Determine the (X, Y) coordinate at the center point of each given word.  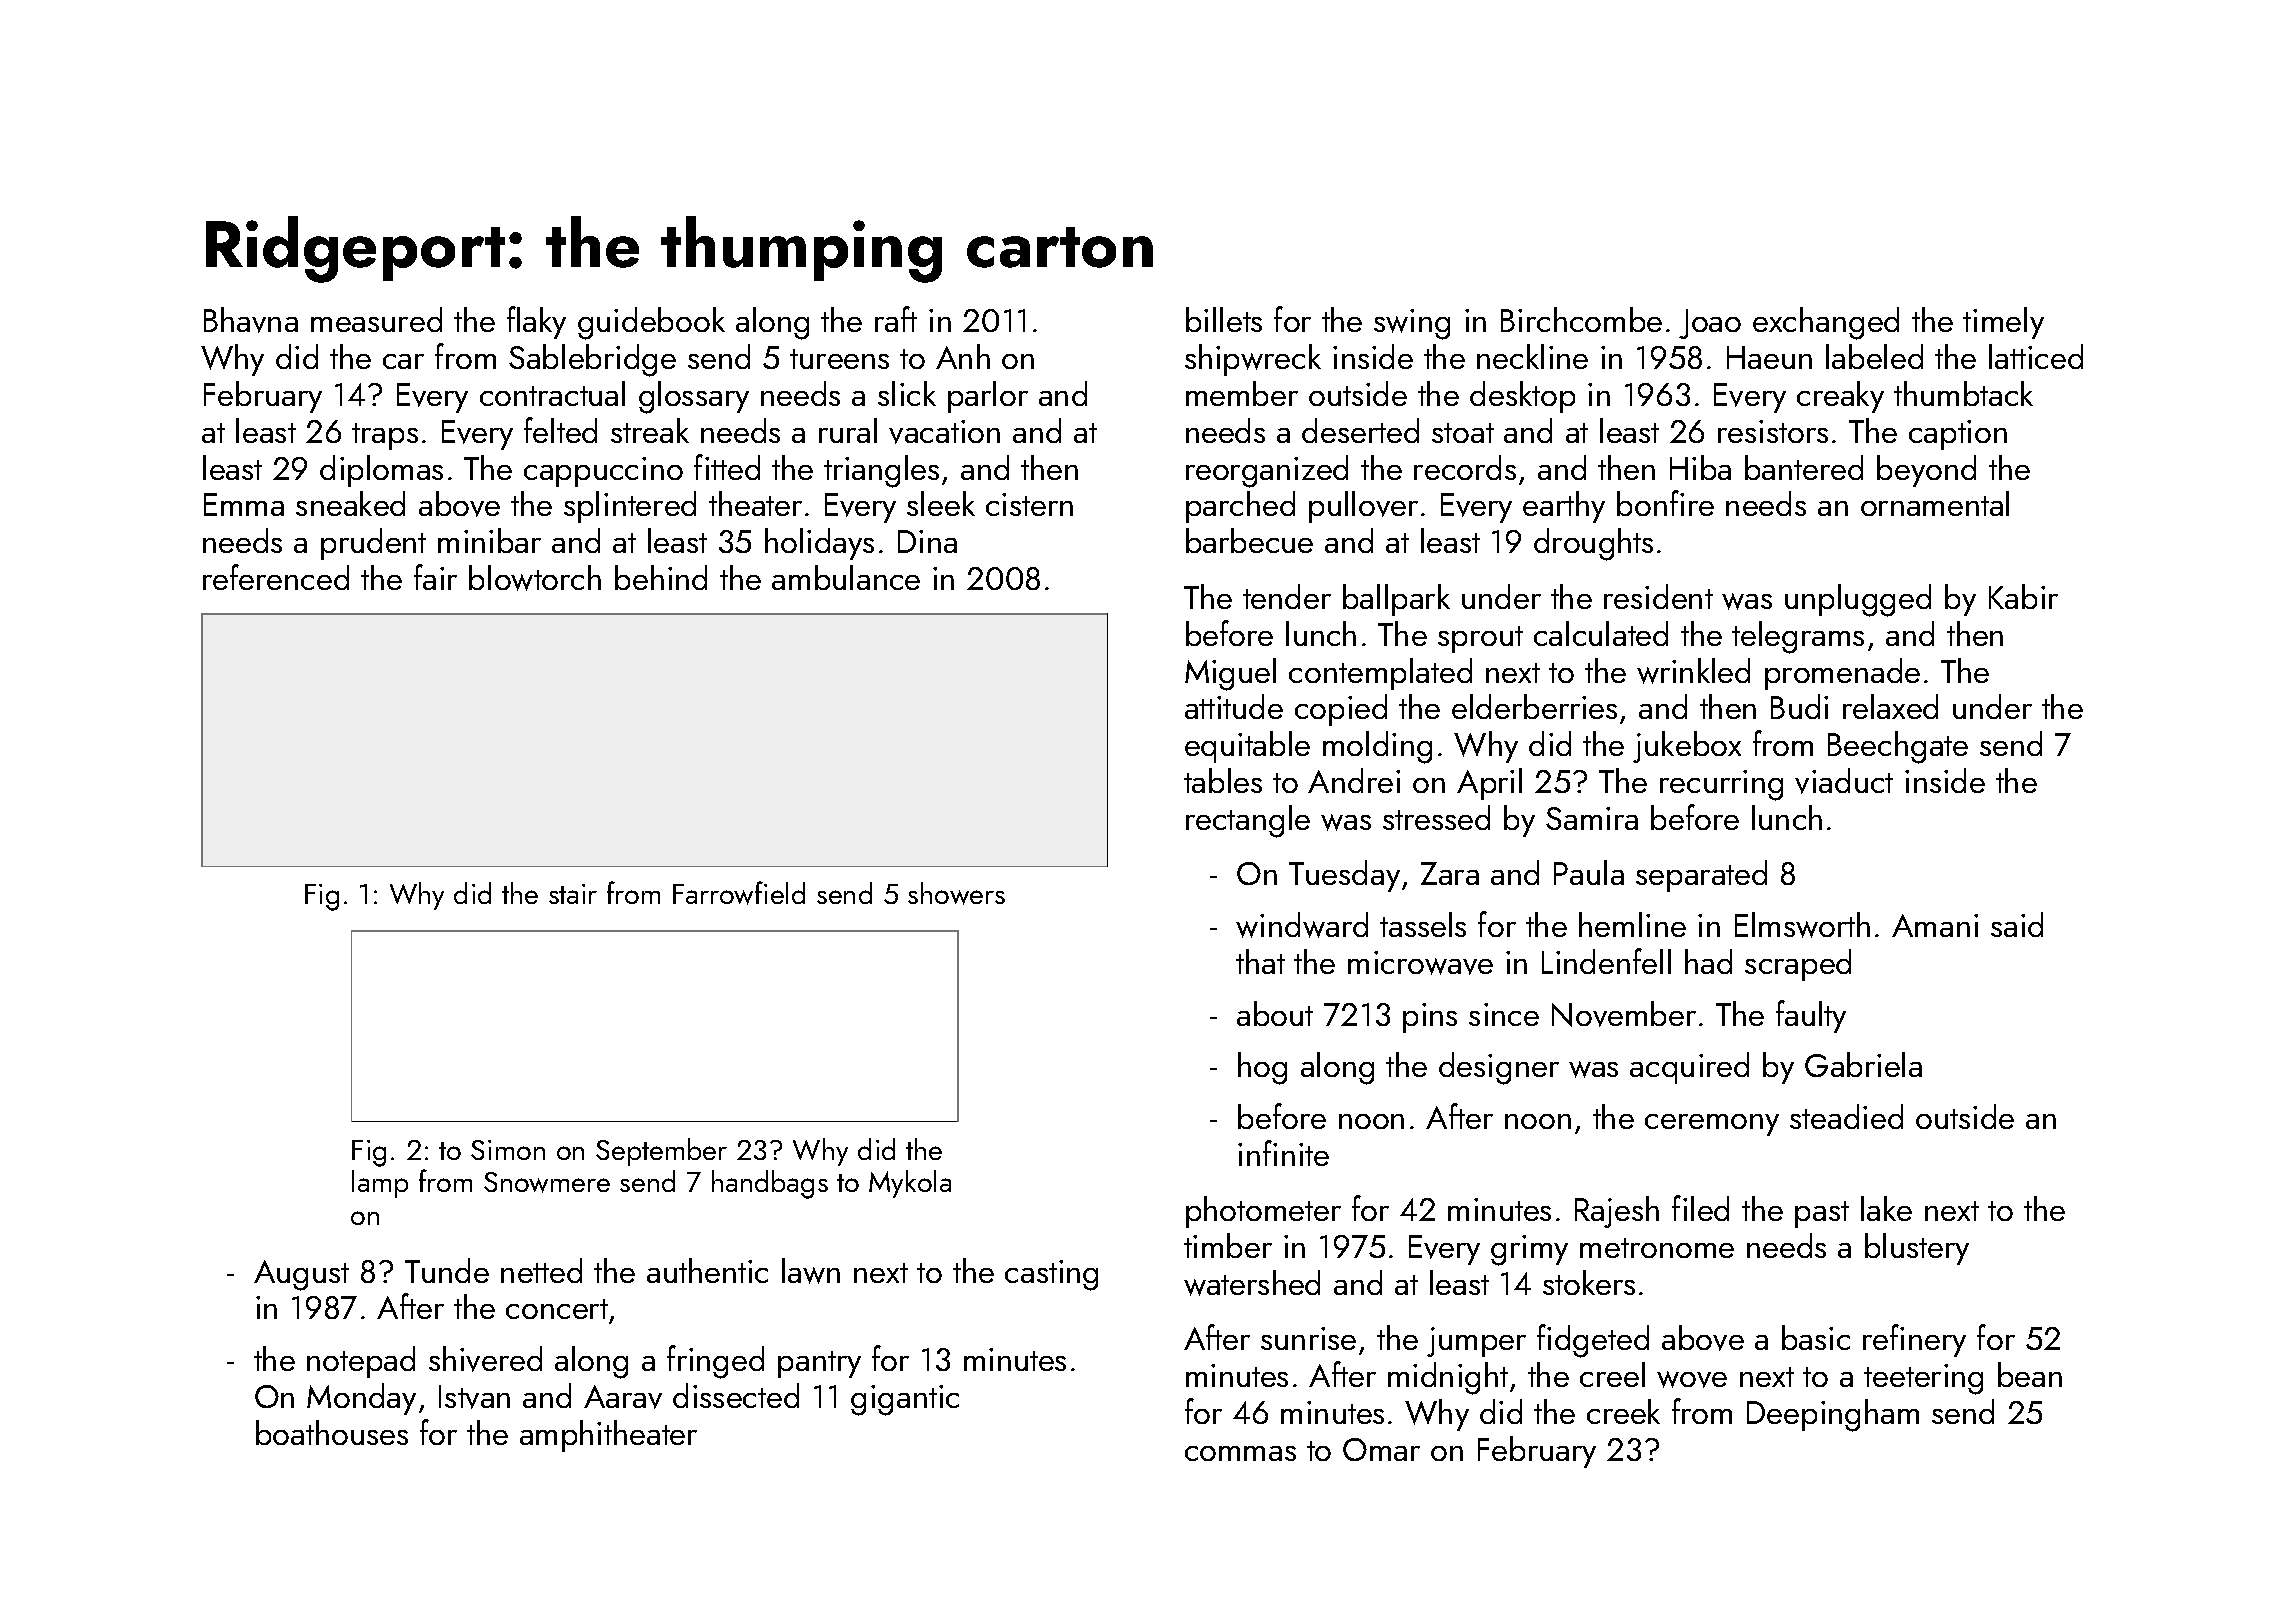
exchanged (1826, 323)
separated (1701, 876)
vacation (944, 432)
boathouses (332, 1432)
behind (661, 577)
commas (1240, 1453)
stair (573, 894)
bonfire (1665, 503)
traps (385, 436)
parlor (988, 397)
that (1260, 961)
